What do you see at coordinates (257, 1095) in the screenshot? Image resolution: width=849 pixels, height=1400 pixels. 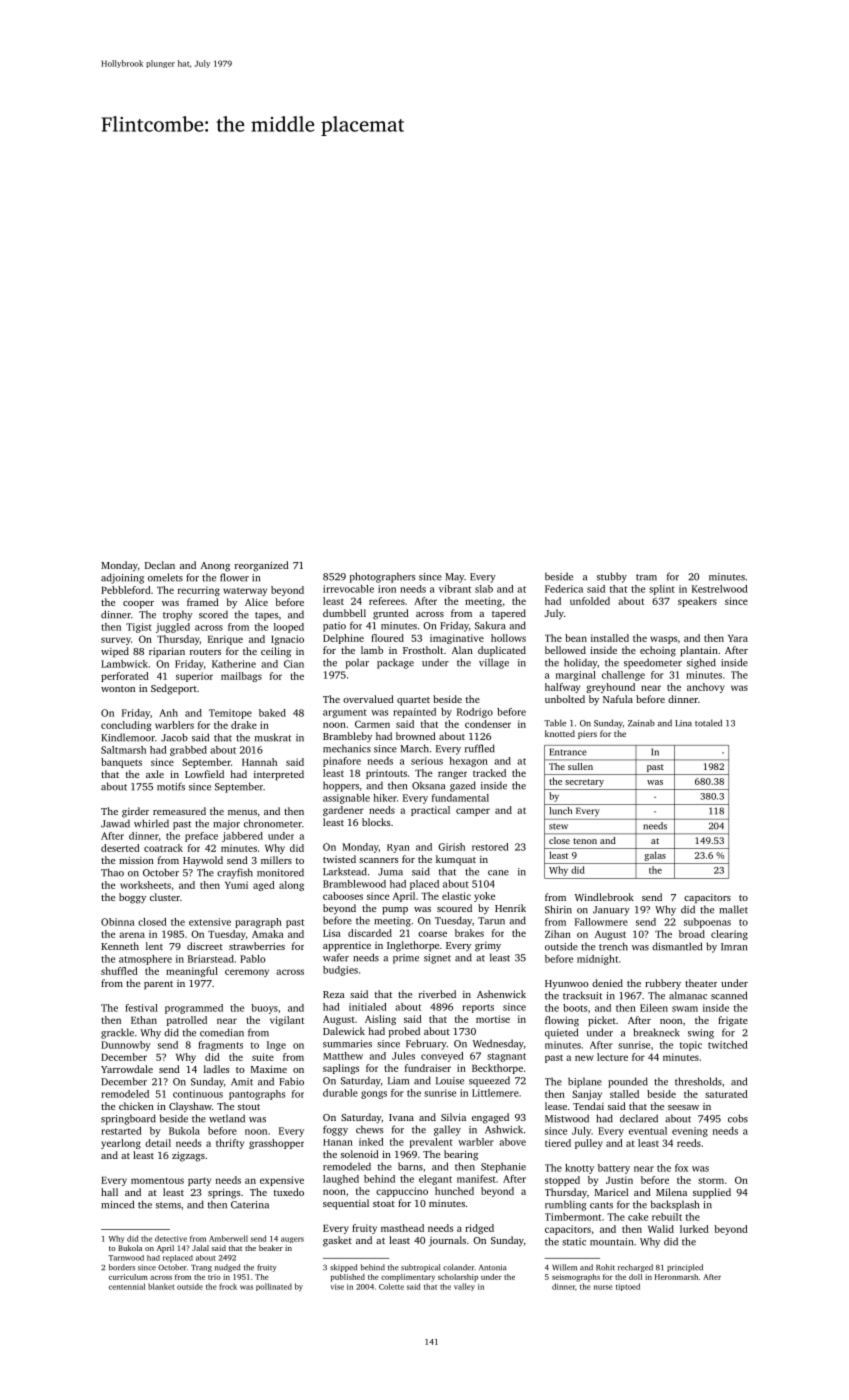 I see `pantographs` at bounding box center [257, 1095].
